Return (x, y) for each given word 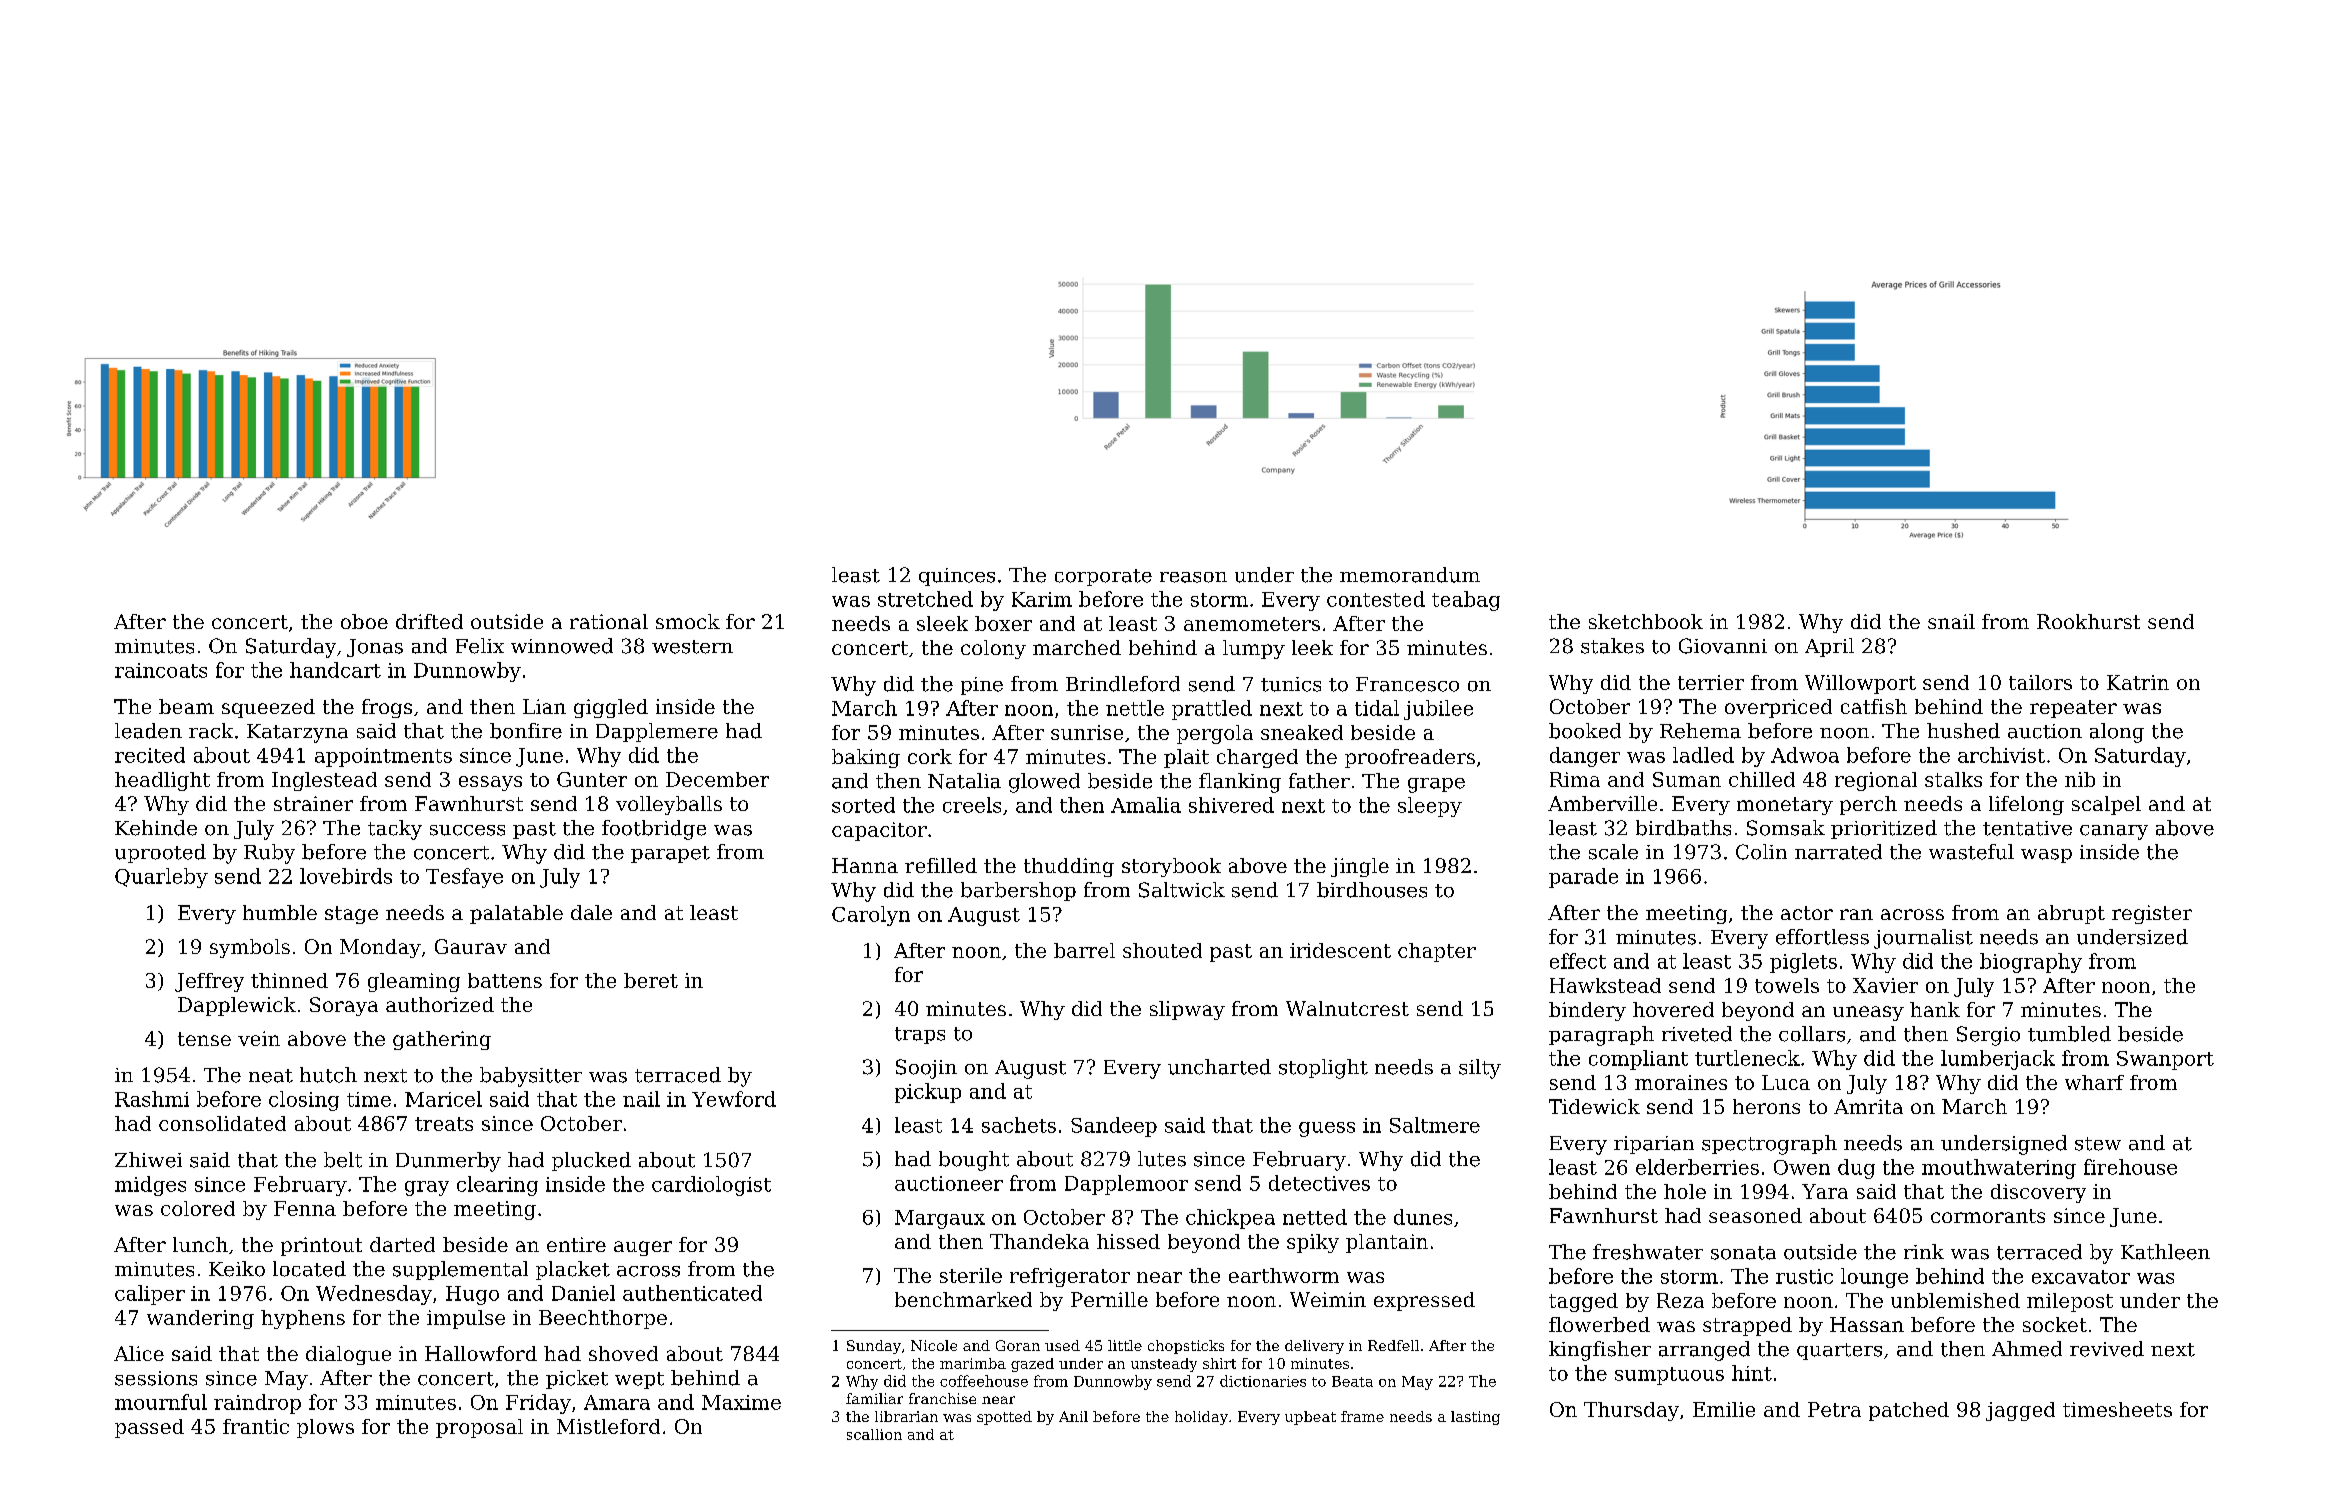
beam (186, 706)
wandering (200, 1319)
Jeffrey (209, 982)
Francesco (1407, 684)
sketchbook (1646, 621)
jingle (1360, 867)
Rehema (1700, 731)
